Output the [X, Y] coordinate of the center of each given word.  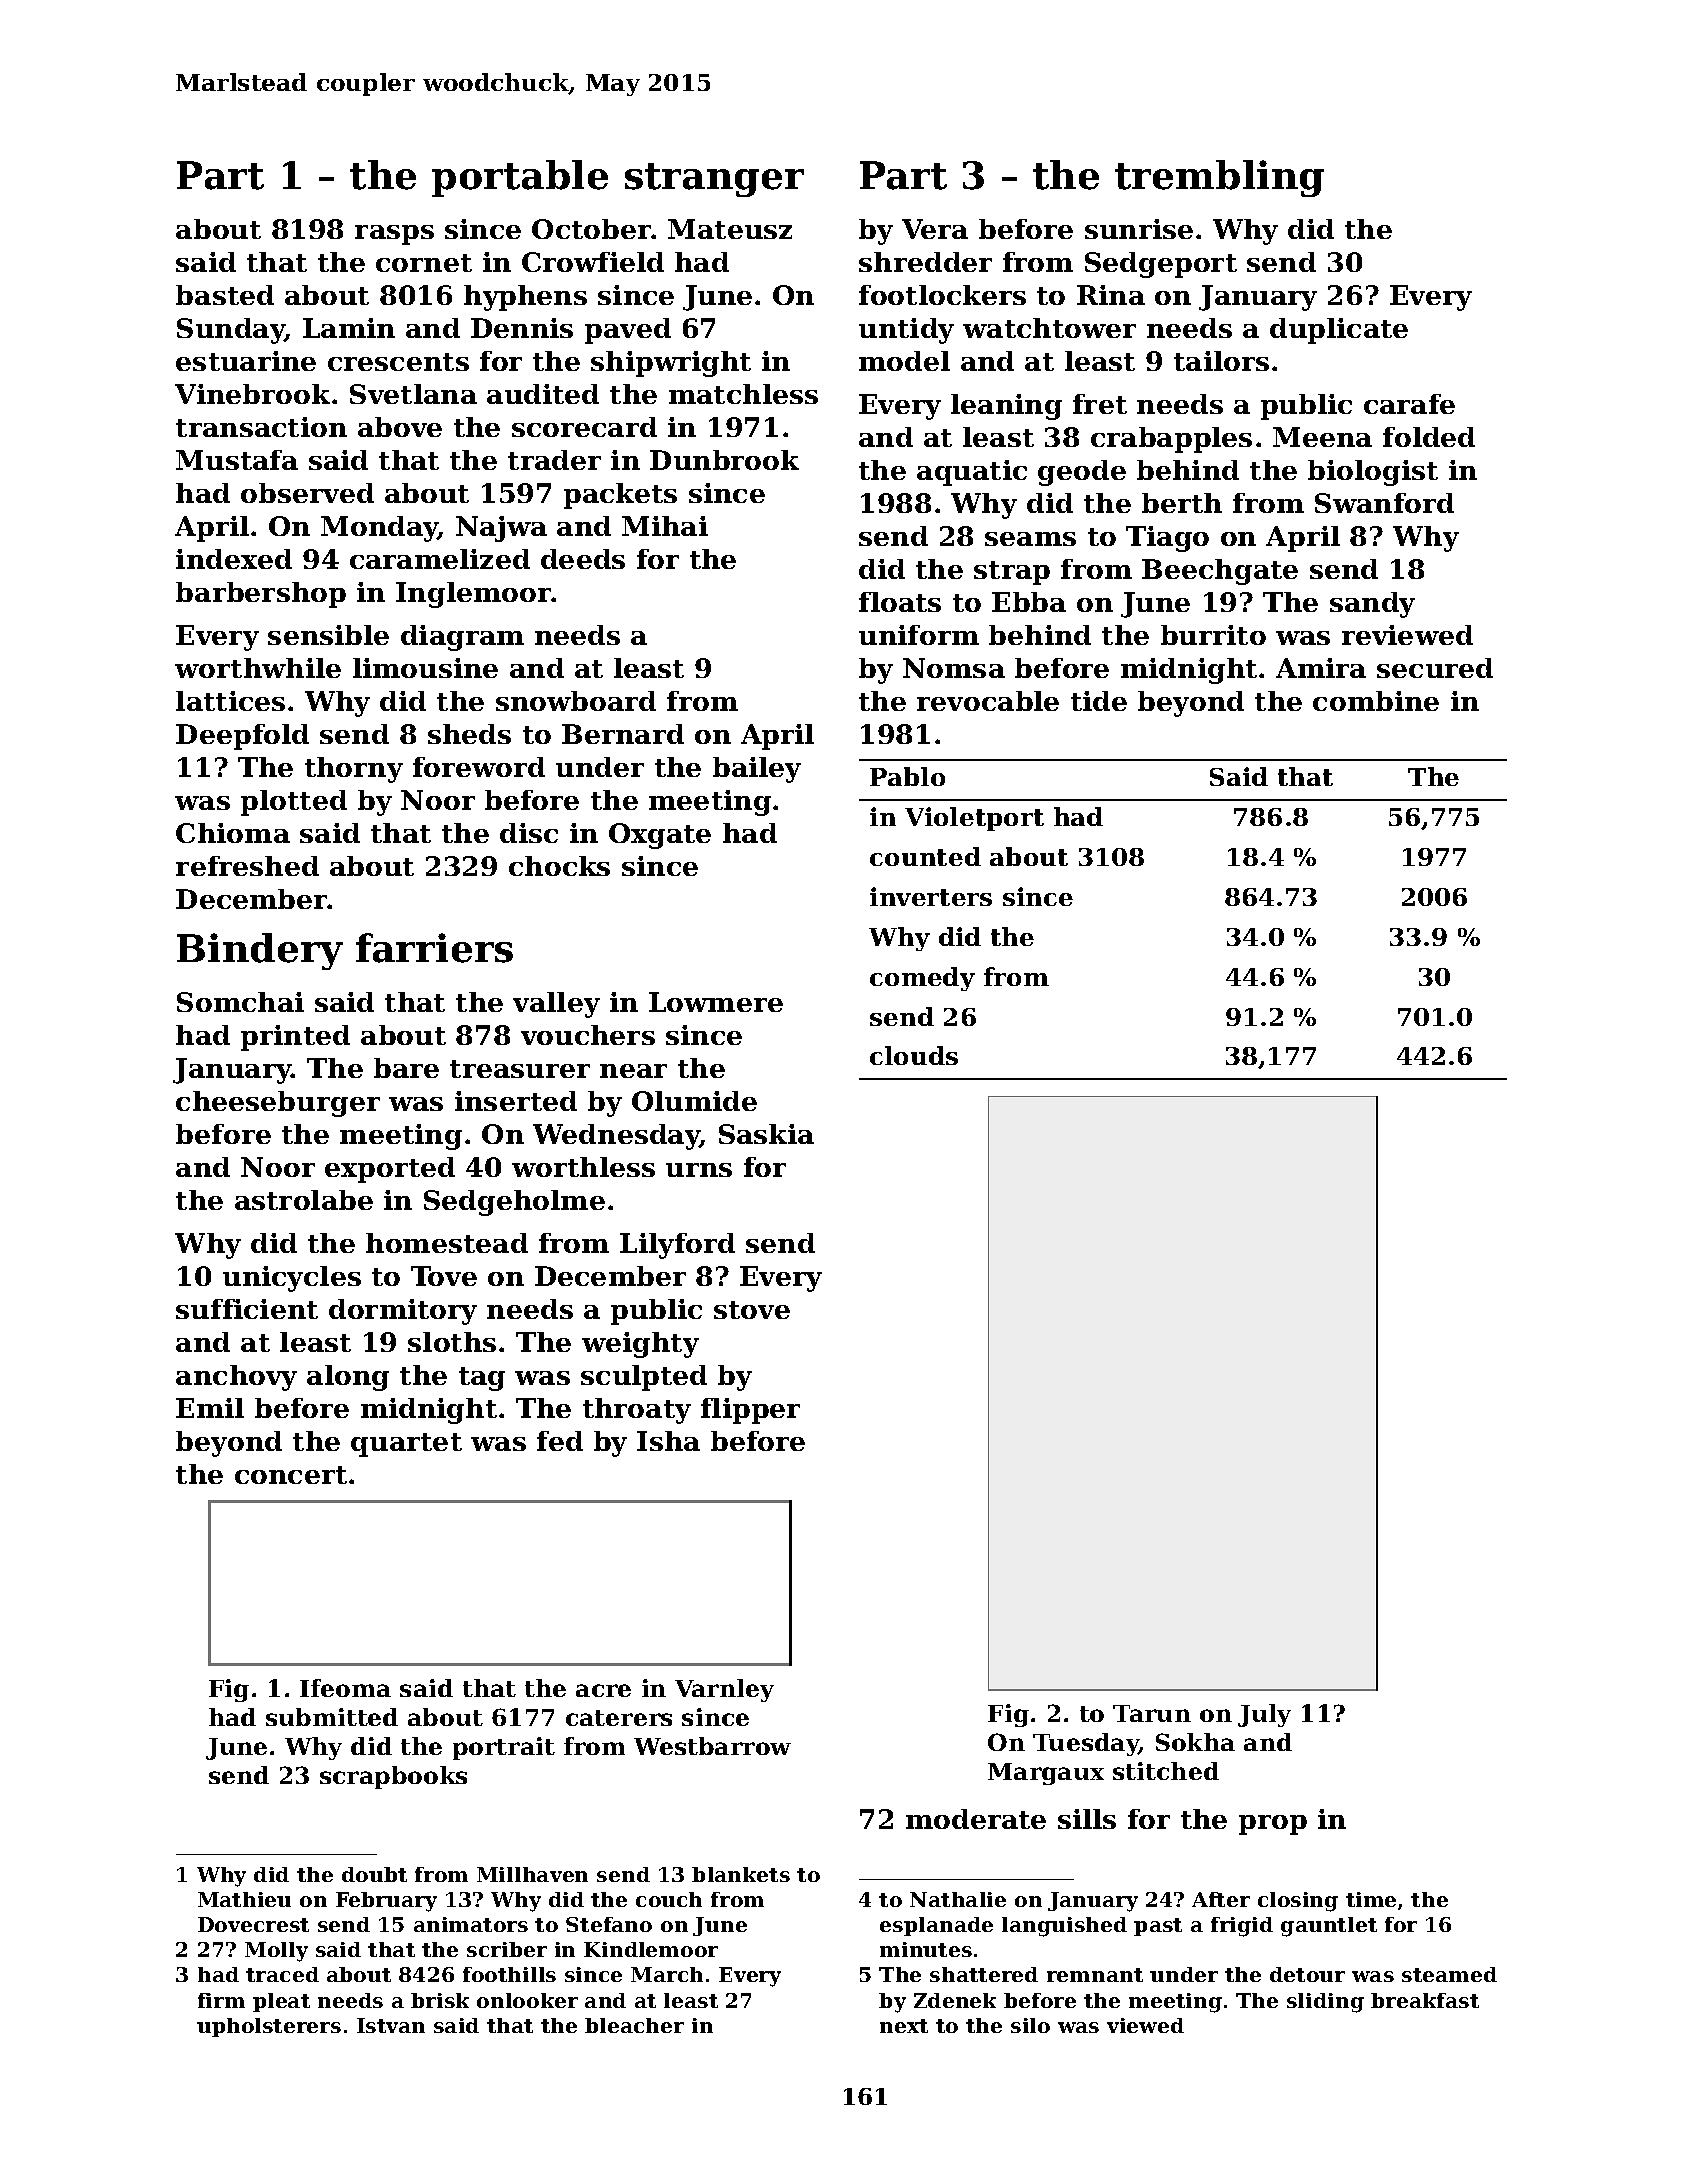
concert [291, 1475]
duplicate [1339, 331]
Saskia [766, 1134]
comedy [922, 979]
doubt [374, 1874]
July [1264, 1715]
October [592, 229]
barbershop [261, 595]
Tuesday [1086, 1744]
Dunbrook [724, 460]
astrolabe [304, 1200]
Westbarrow [712, 1746]
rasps [394, 235]
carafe [1409, 404]
